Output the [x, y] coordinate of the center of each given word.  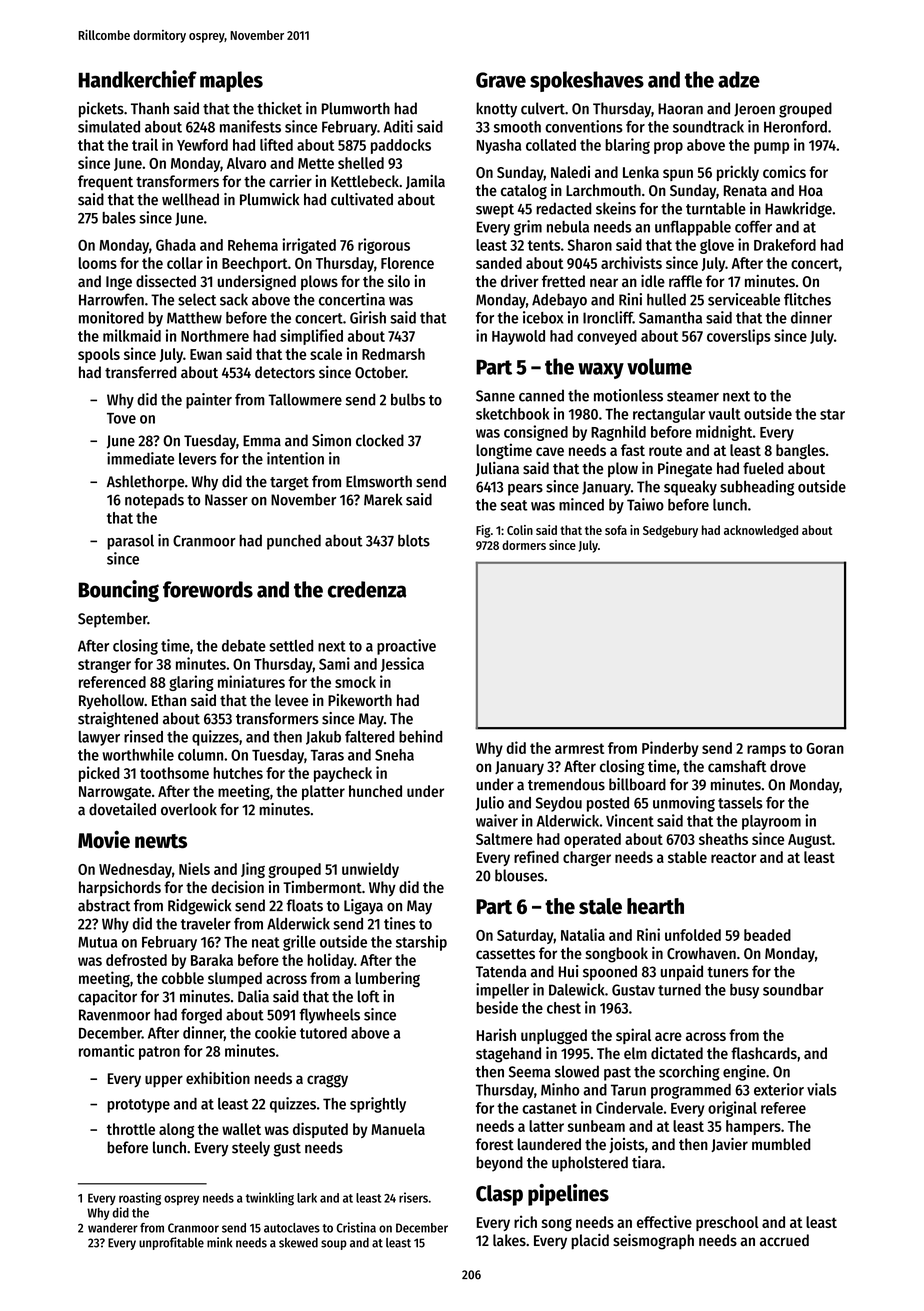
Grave [501, 80]
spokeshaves [587, 81]
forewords [208, 589]
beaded [767, 935]
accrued [784, 1240]
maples [231, 81]
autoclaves [292, 1228]
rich [525, 1221]
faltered [369, 737]
